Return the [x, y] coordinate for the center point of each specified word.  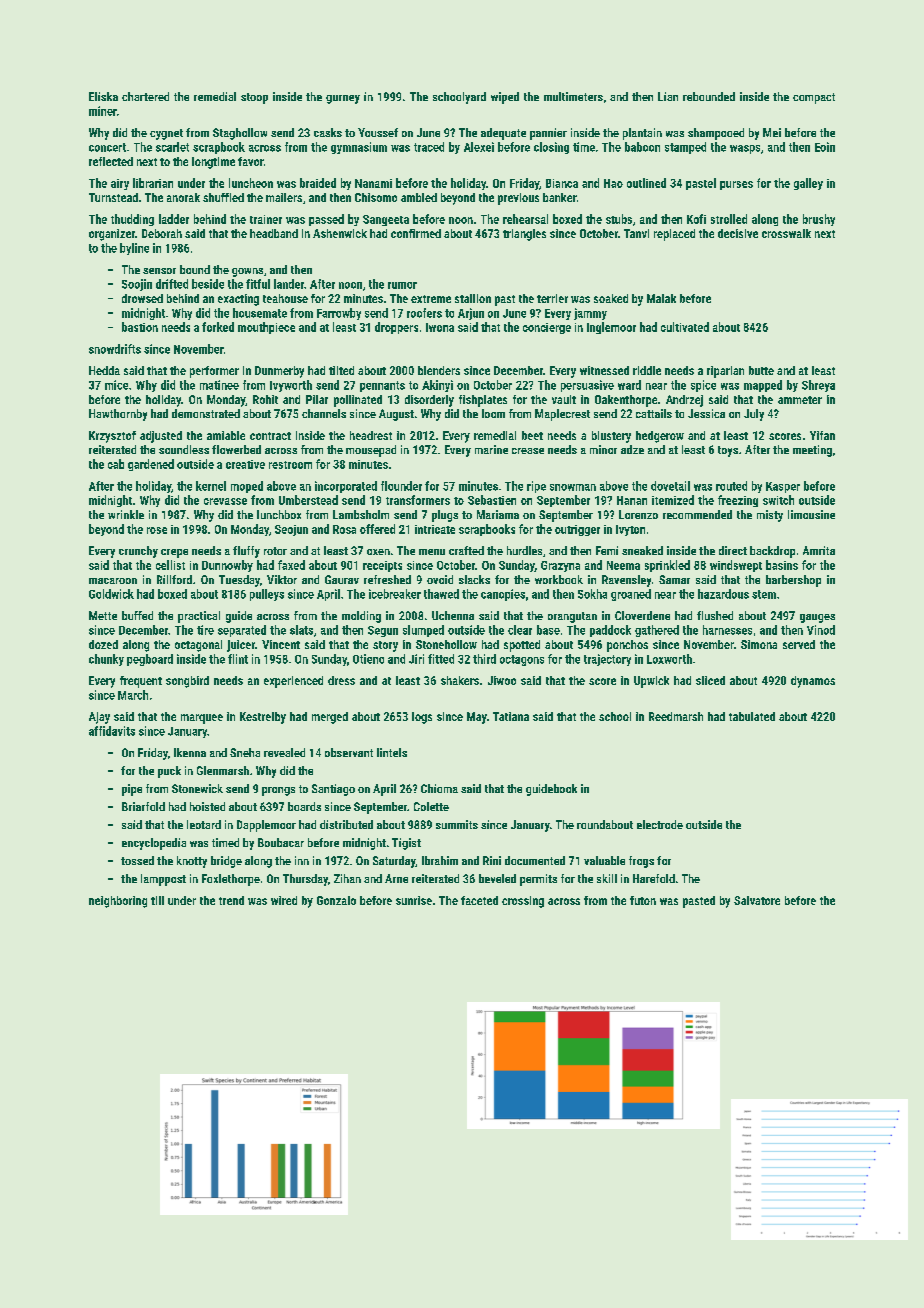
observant [349, 752]
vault [564, 399]
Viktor [282, 579]
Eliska [103, 96]
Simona [759, 644]
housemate [260, 313]
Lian [668, 96]
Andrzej [684, 401]
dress [341, 680]
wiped [505, 98]
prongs [278, 791]
